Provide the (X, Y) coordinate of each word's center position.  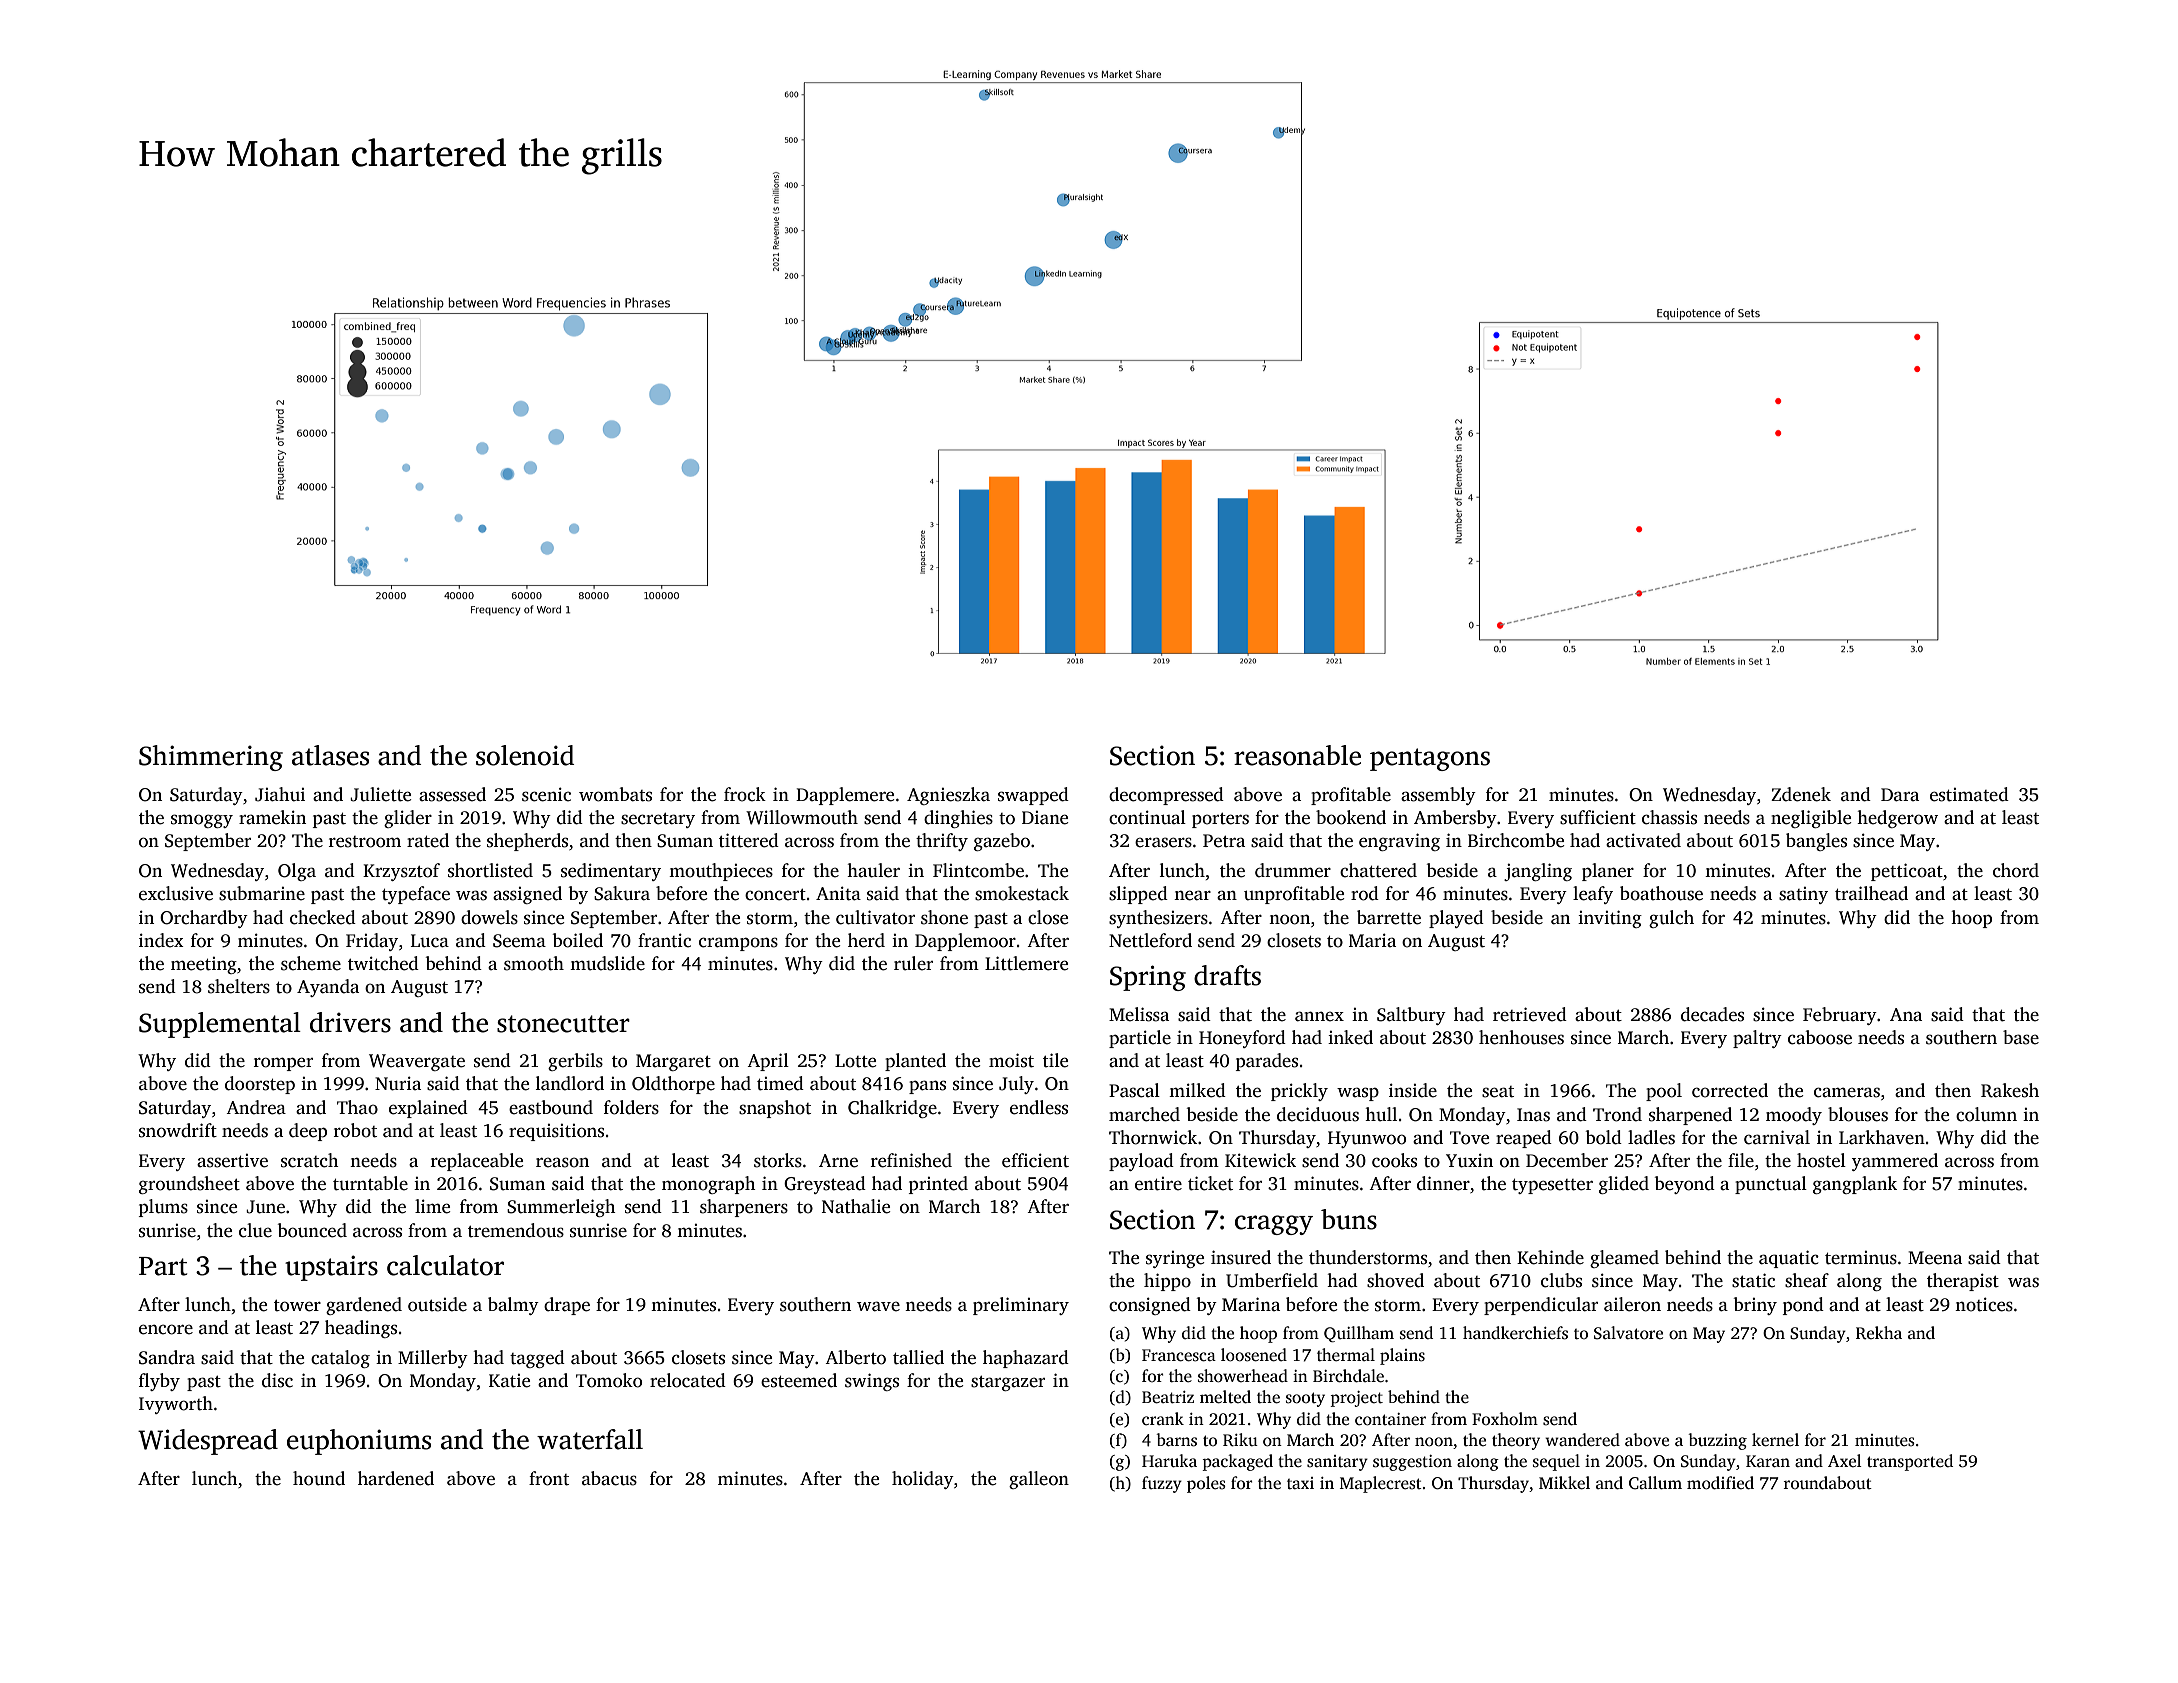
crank (1163, 1419)
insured (1241, 1257)
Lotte (855, 1061)
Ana (1906, 1014)
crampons (738, 944)
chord (2016, 870)
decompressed (1166, 796)
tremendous (516, 1230)
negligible (1811, 819)
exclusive (176, 893)
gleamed (1624, 1259)
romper (283, 1064)
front (549, 1478)
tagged (537, 1359)
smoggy (202, 821)
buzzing (1717, 1441)
